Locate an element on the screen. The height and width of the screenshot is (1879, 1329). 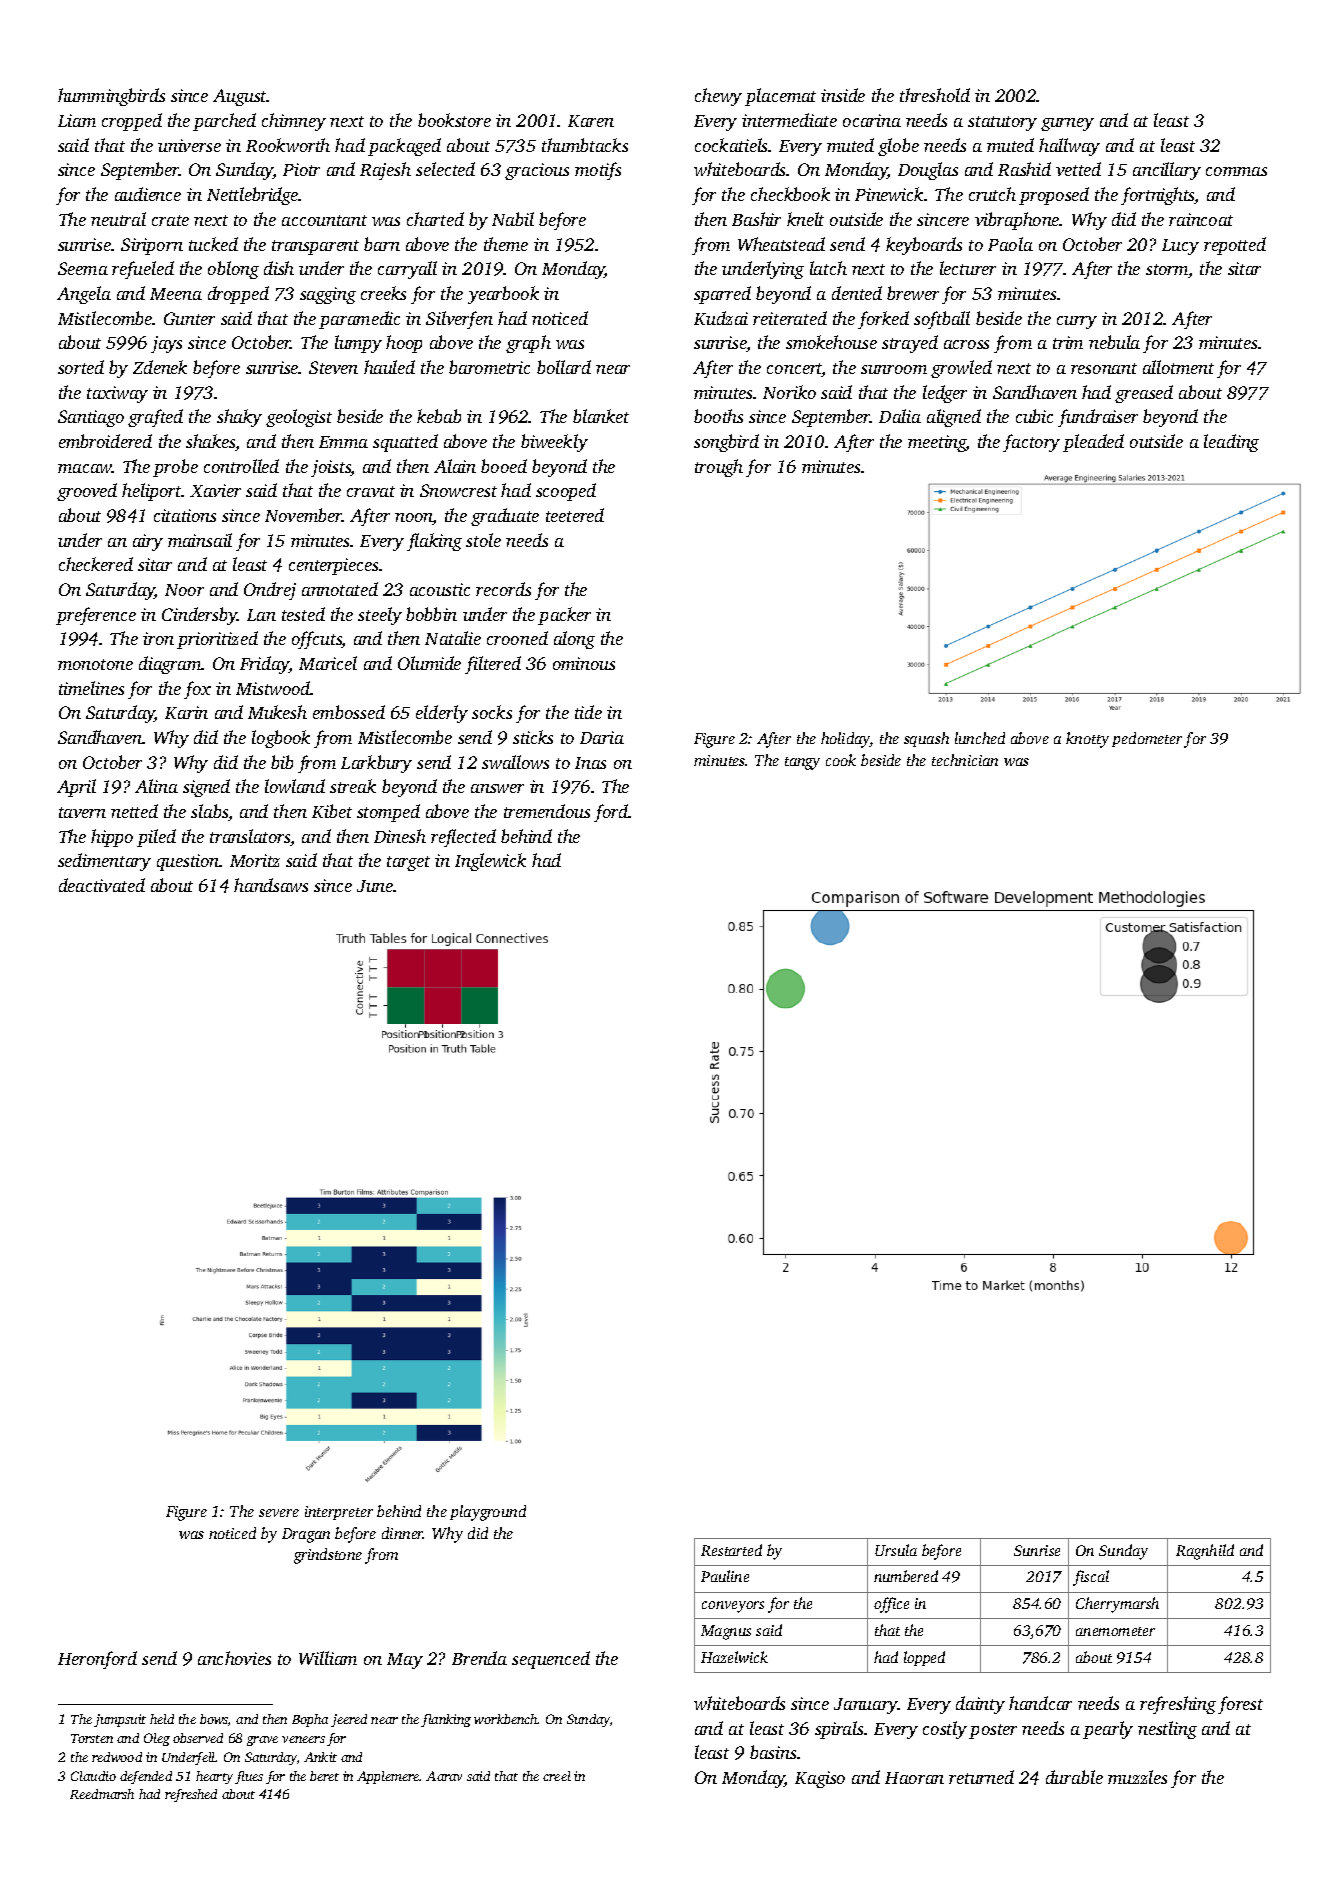
trough is located at coordinates (719, 468).
